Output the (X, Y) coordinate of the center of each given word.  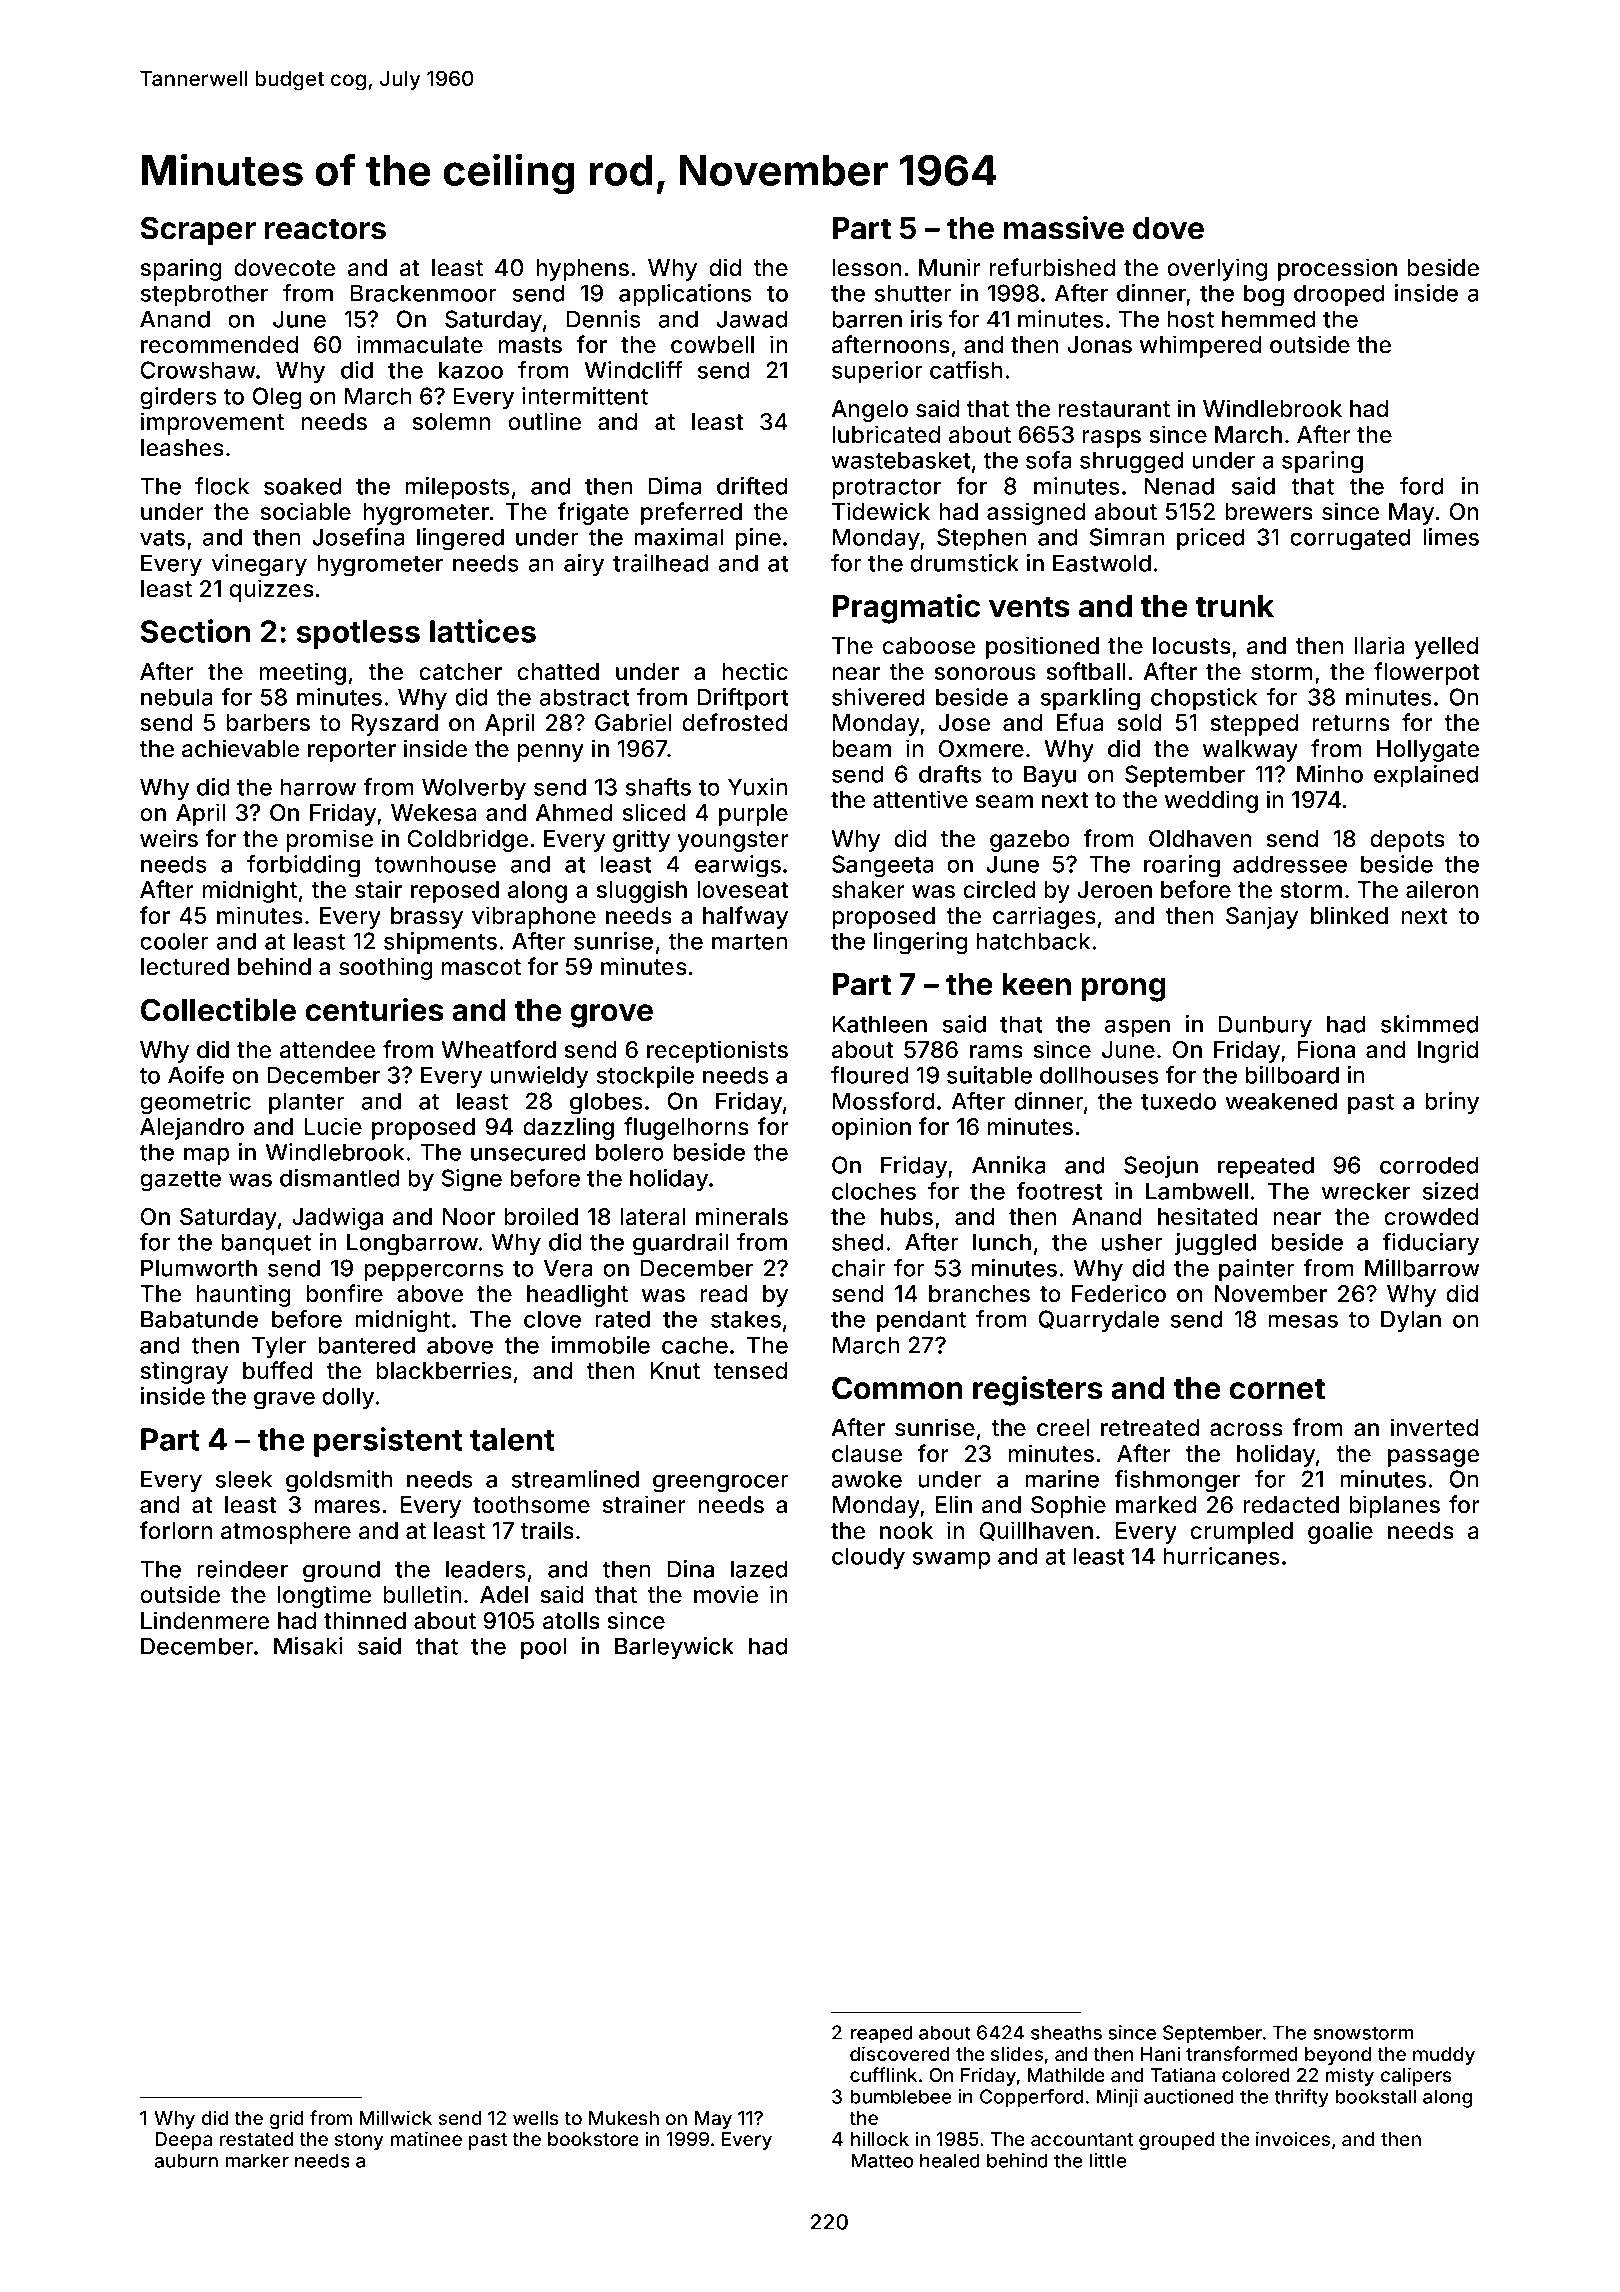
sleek (244, 1479)
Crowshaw (198, 370)
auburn (186, 2160)
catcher (460, 672)
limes (1451, 537)
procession (1337, 269)
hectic (755, 671)
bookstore (593, 2139)
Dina (691, 1569)
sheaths (1066, 2032)
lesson (866, 268)
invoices (1293, 2138)
